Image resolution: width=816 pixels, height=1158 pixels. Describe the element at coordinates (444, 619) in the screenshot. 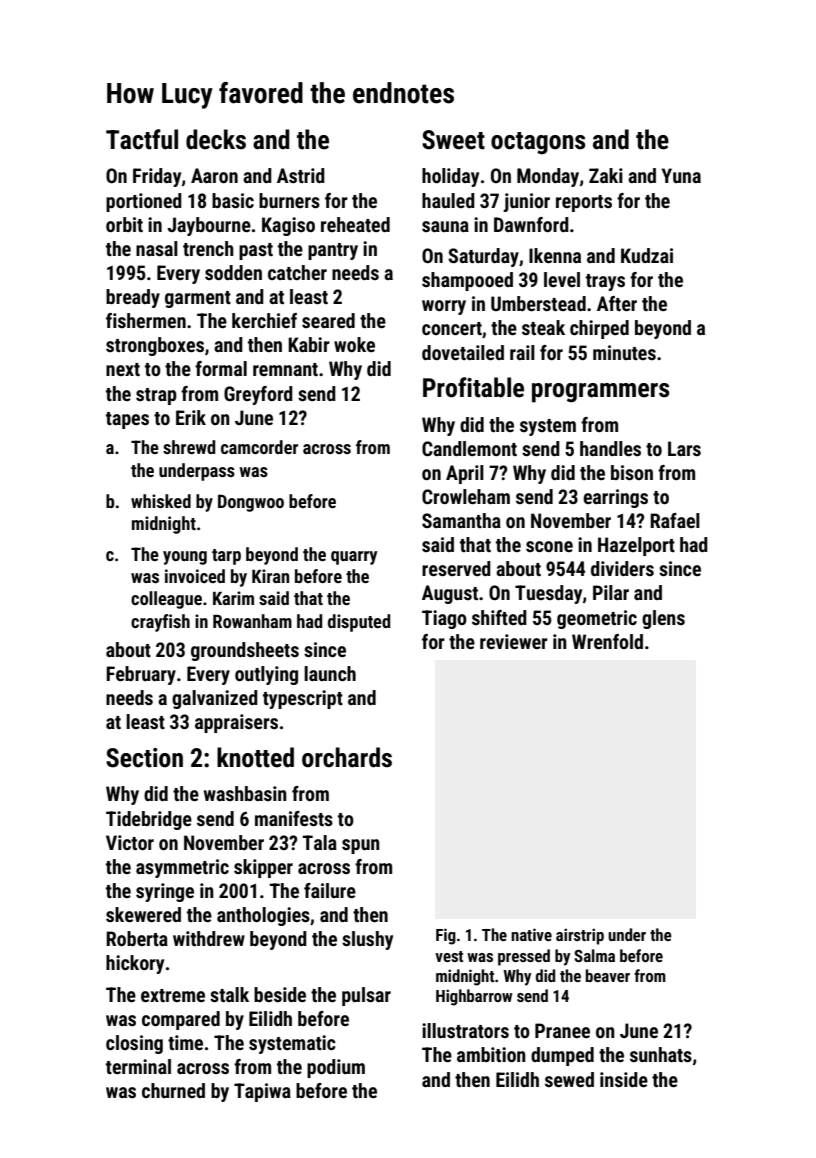

I see `Tiago` at that location.
